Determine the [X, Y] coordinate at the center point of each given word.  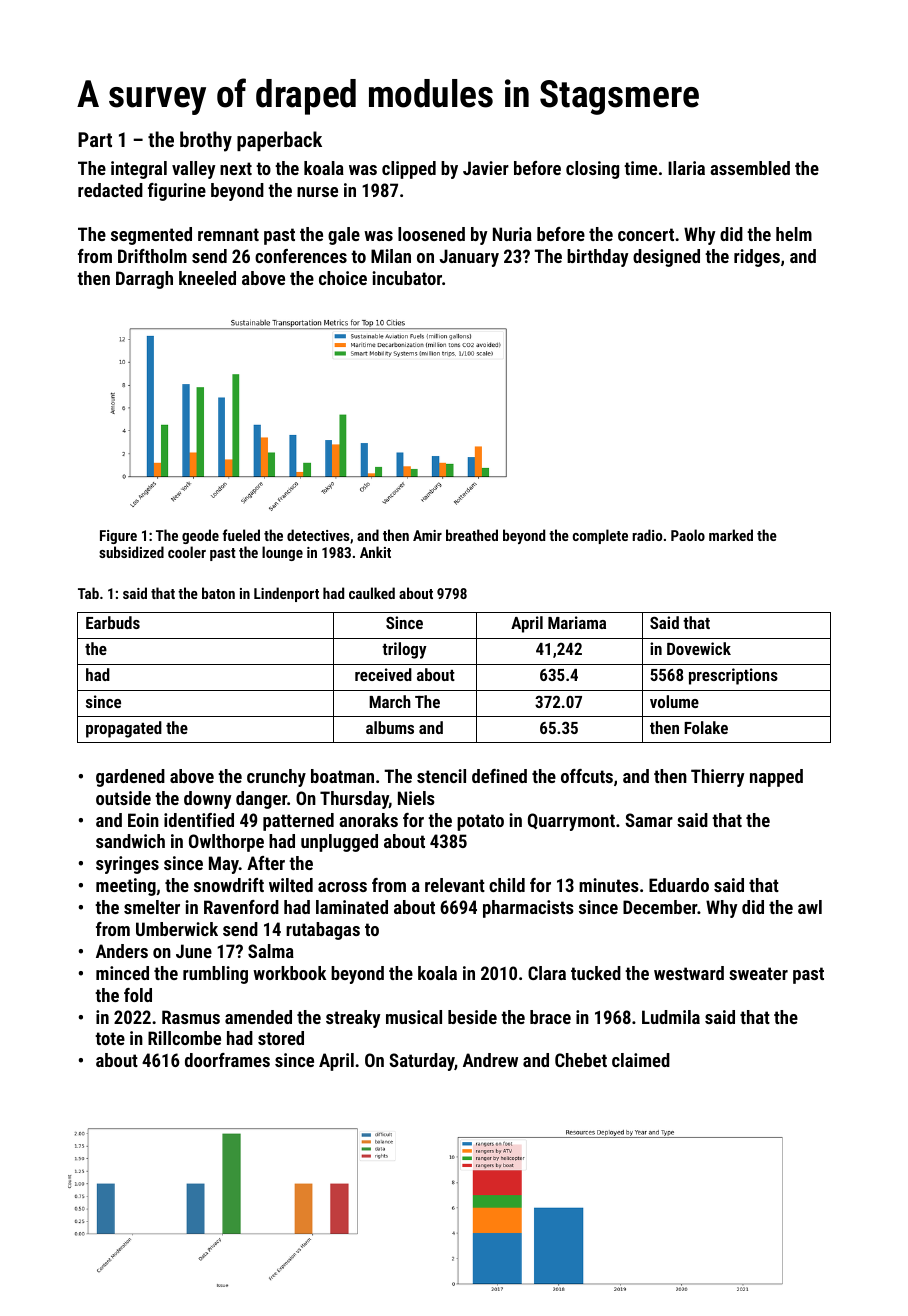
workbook [289, 973]
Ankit [375, 552]
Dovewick [699, 648]
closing [592, 170]
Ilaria [686, 168]
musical [414, 1017]
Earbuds [113, 622]
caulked [372, 593]
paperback [279, 141]
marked [731, 535]
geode [200, 536]
